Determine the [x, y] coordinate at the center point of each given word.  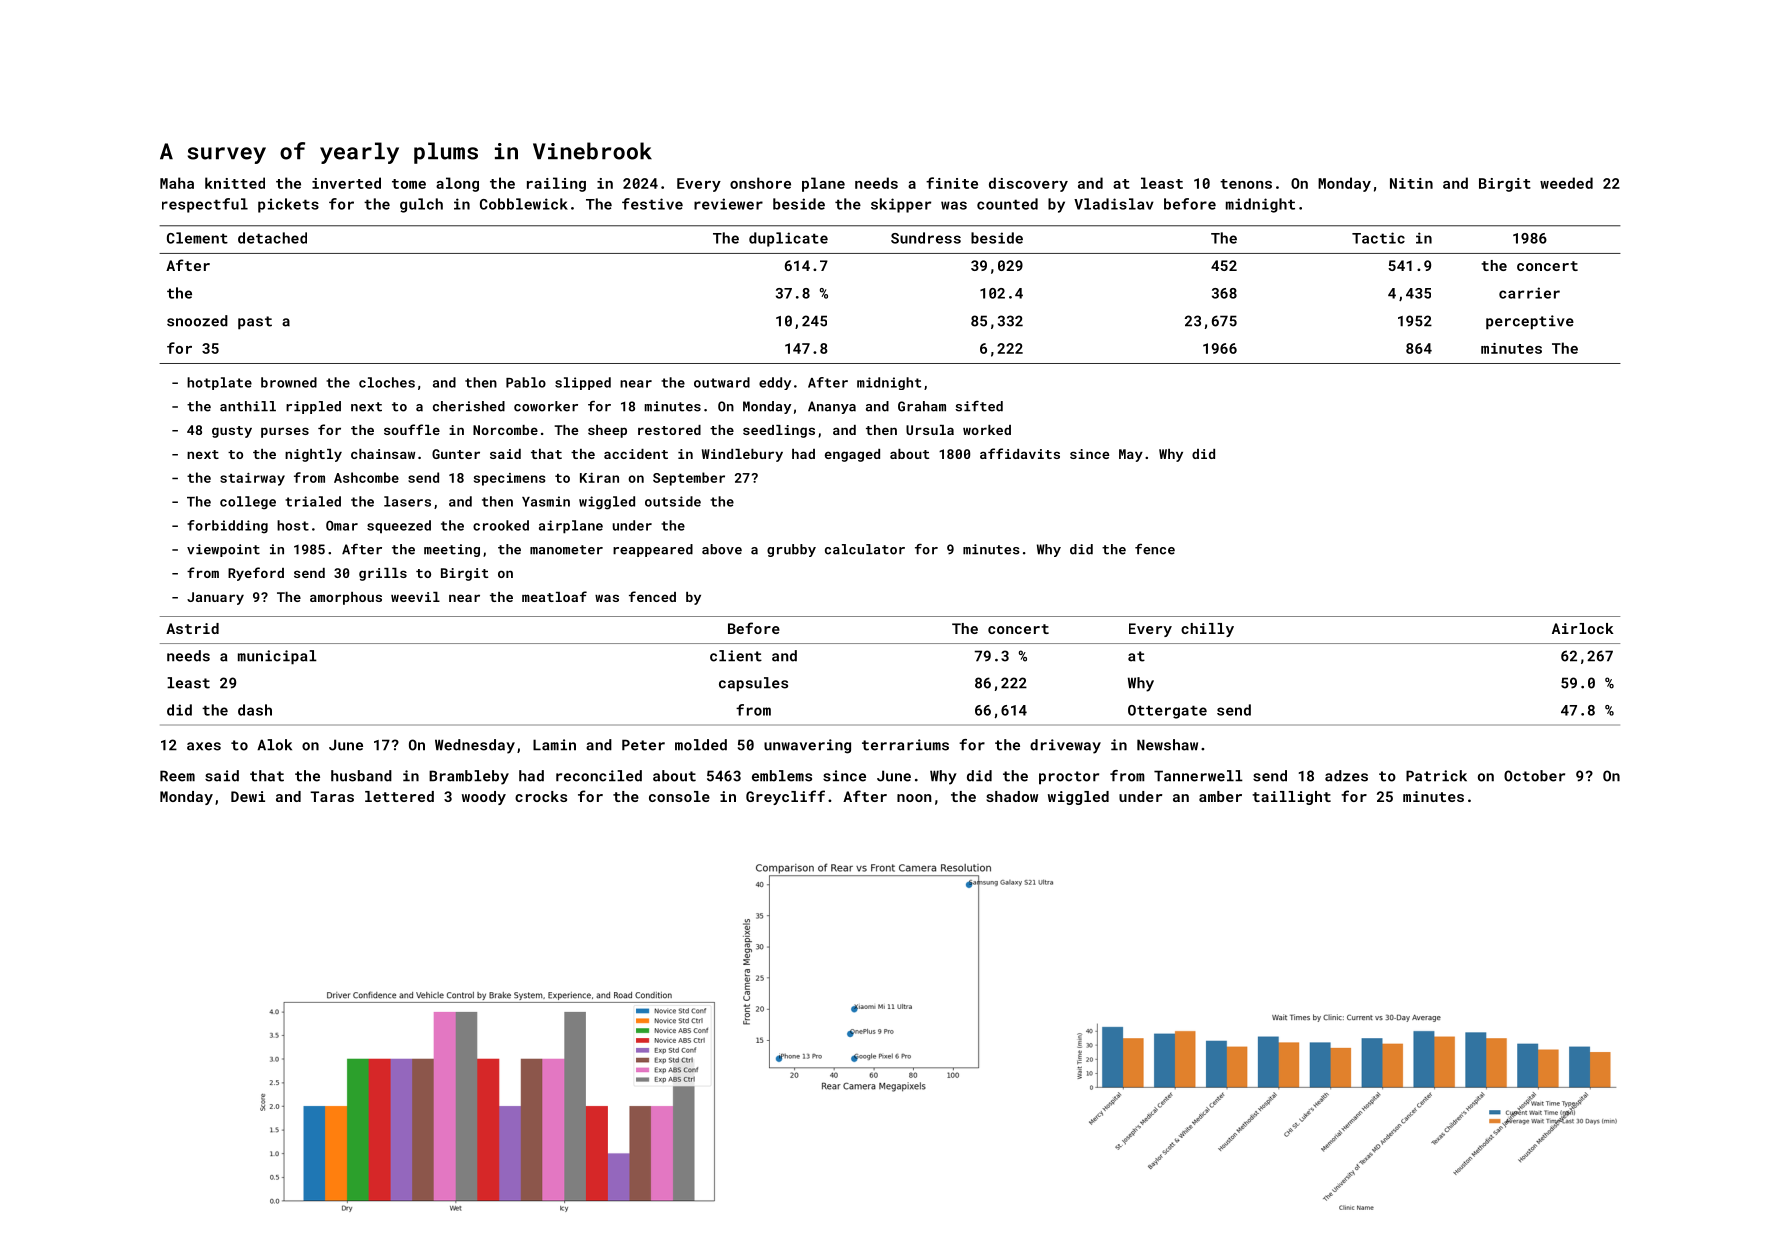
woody [484, 798]
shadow [1012, 796]
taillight [1291, 798]
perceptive [1530, 322]
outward [722, 382]
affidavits [1020, 453]
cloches [387, 382]
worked [987, 430]
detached [272, 238]
